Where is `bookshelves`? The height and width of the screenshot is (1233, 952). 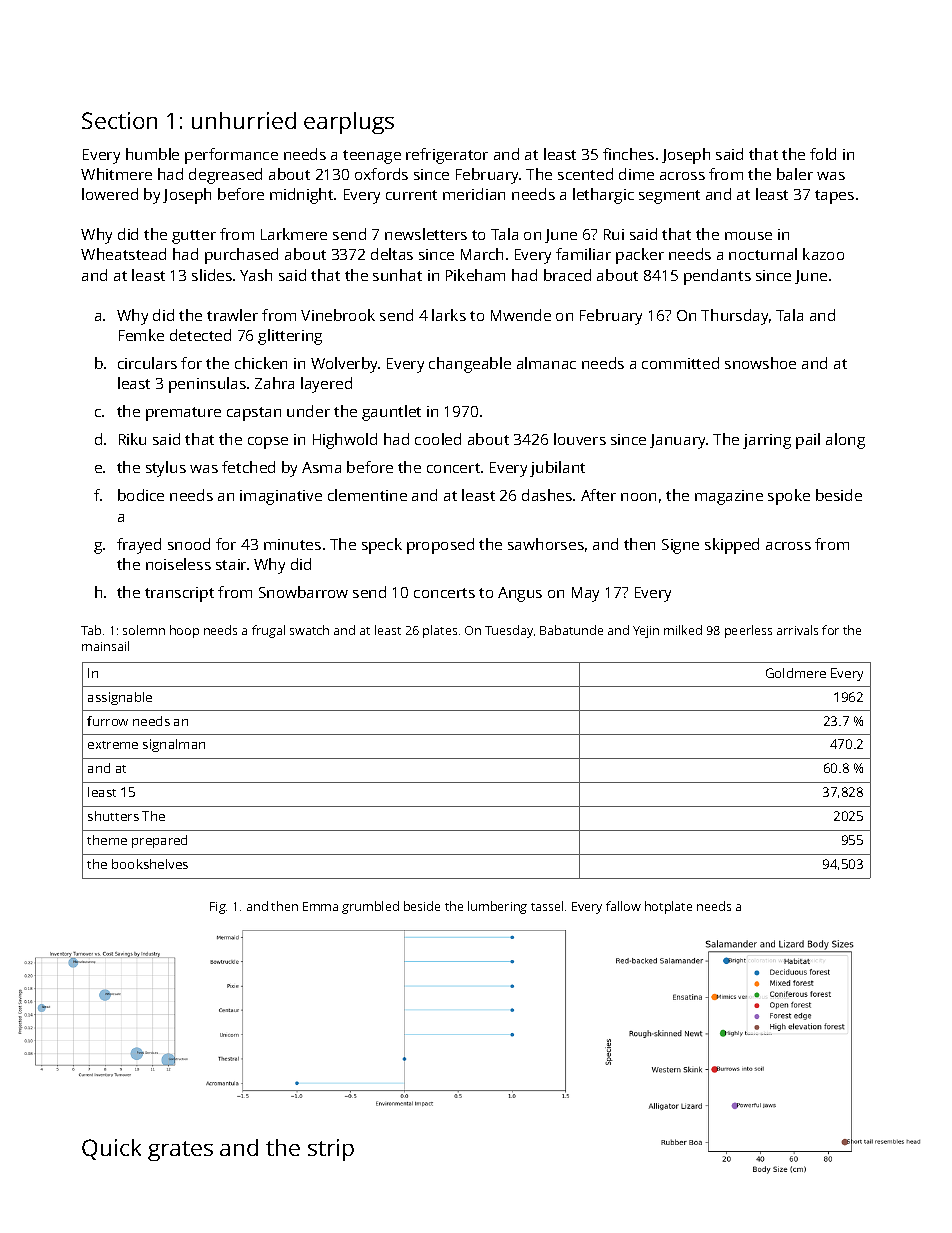
bookshelves is located at coordinates (150, 864).
